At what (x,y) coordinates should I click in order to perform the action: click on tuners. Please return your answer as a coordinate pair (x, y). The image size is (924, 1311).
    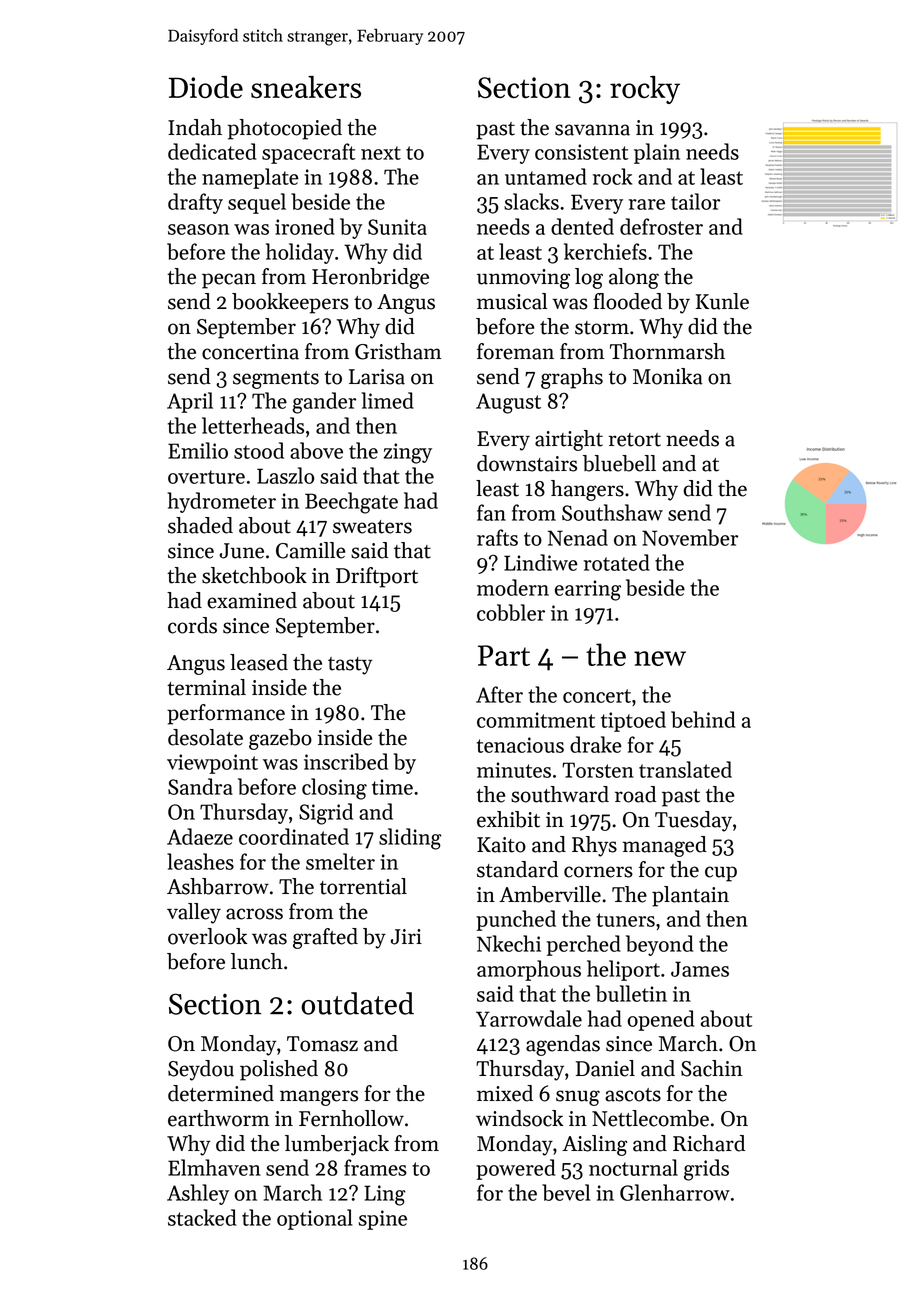
    Looking at the image, I should click on (625, 920).
